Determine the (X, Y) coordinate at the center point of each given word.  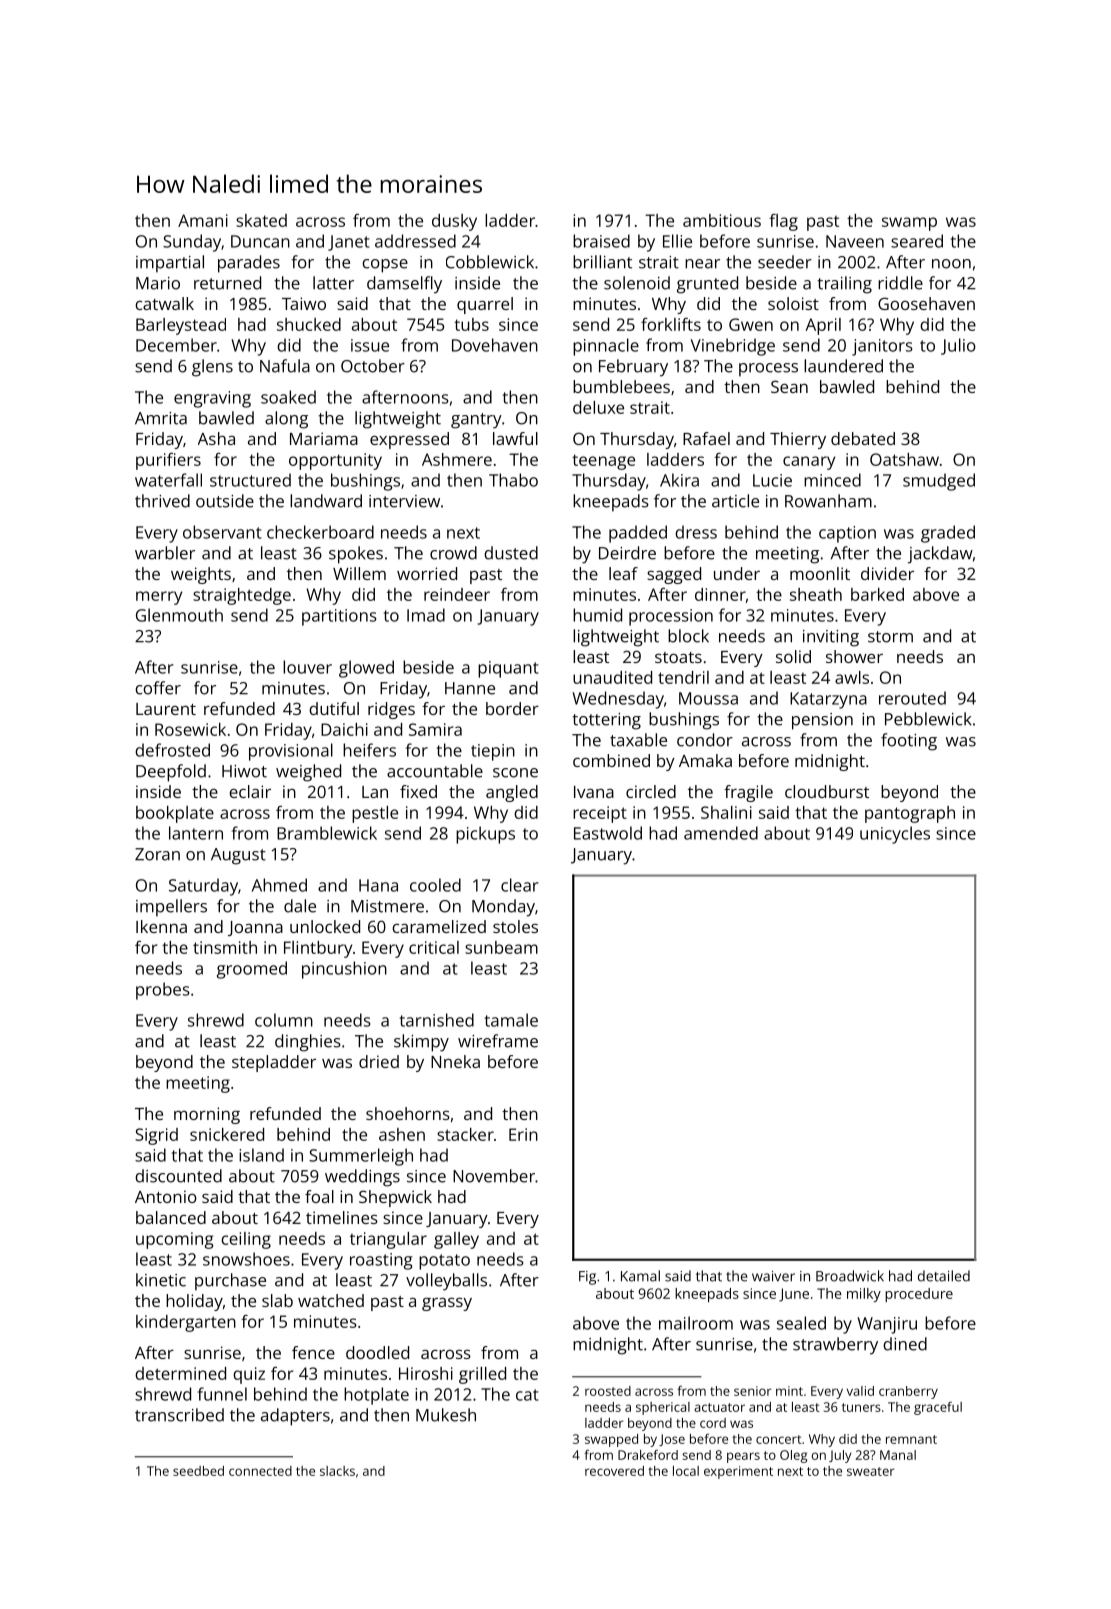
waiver (773, 1276)
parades (249, 264)
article (735, 501)
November (494, 1176)
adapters (295, 1417)
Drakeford (648, 1455)
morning (207, 1115)
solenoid (637, 283)
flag (783, 222)
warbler (165, 553)
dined (905, 1344)
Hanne (470, 688)
